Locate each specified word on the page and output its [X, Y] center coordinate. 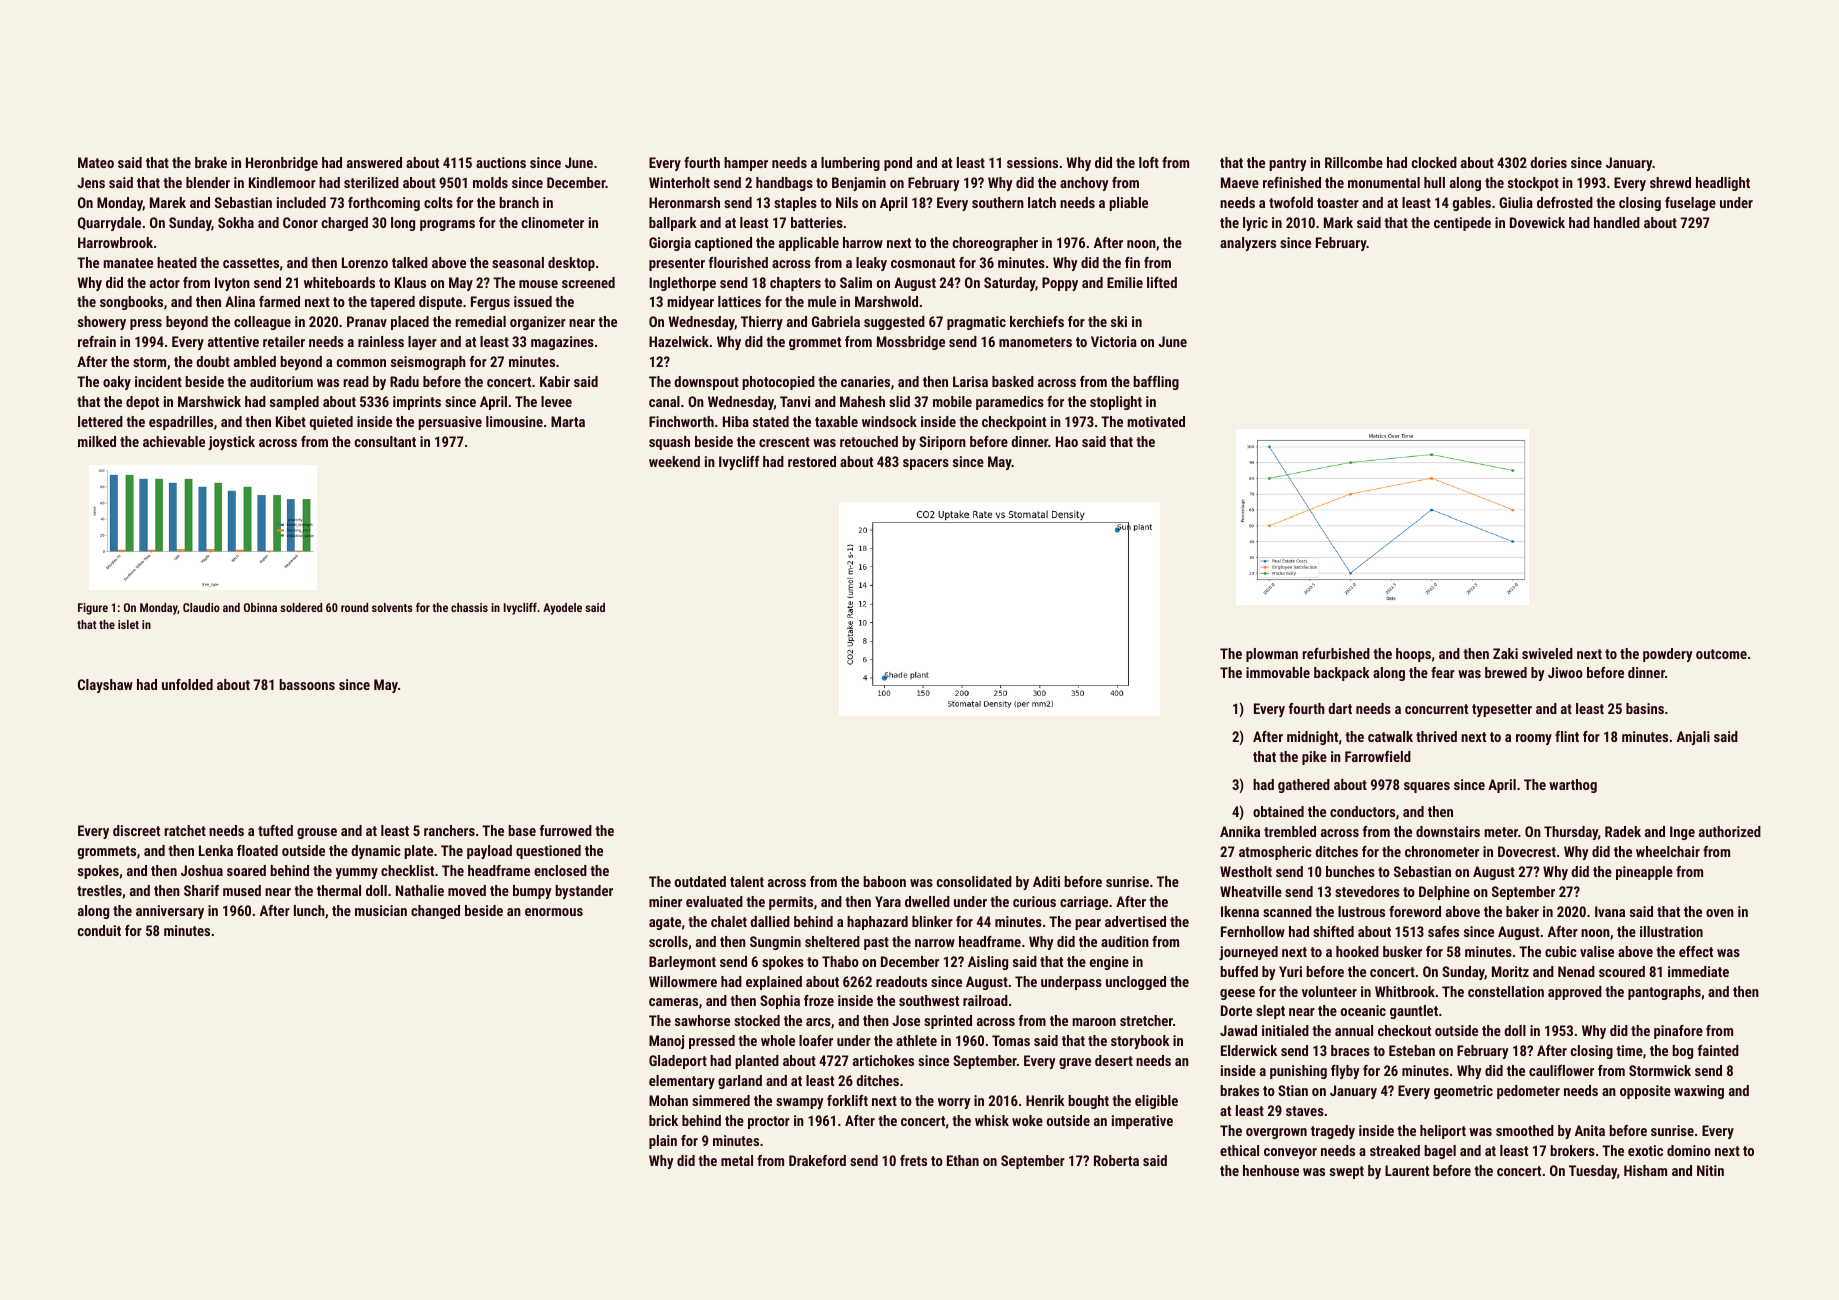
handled [1617, 222]
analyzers [1248, 244]
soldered [301, 607]
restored [812, 461]
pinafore [1678, 1032]
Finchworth [681, 421]
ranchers [449, 830]
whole [778, 1040]
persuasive [450, 423]
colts [438, 202]
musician [381, 910]
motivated [1156, 421]
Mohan [668, 1100]
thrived [1436, 736]
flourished [738, 262]
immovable [1278, 672]
